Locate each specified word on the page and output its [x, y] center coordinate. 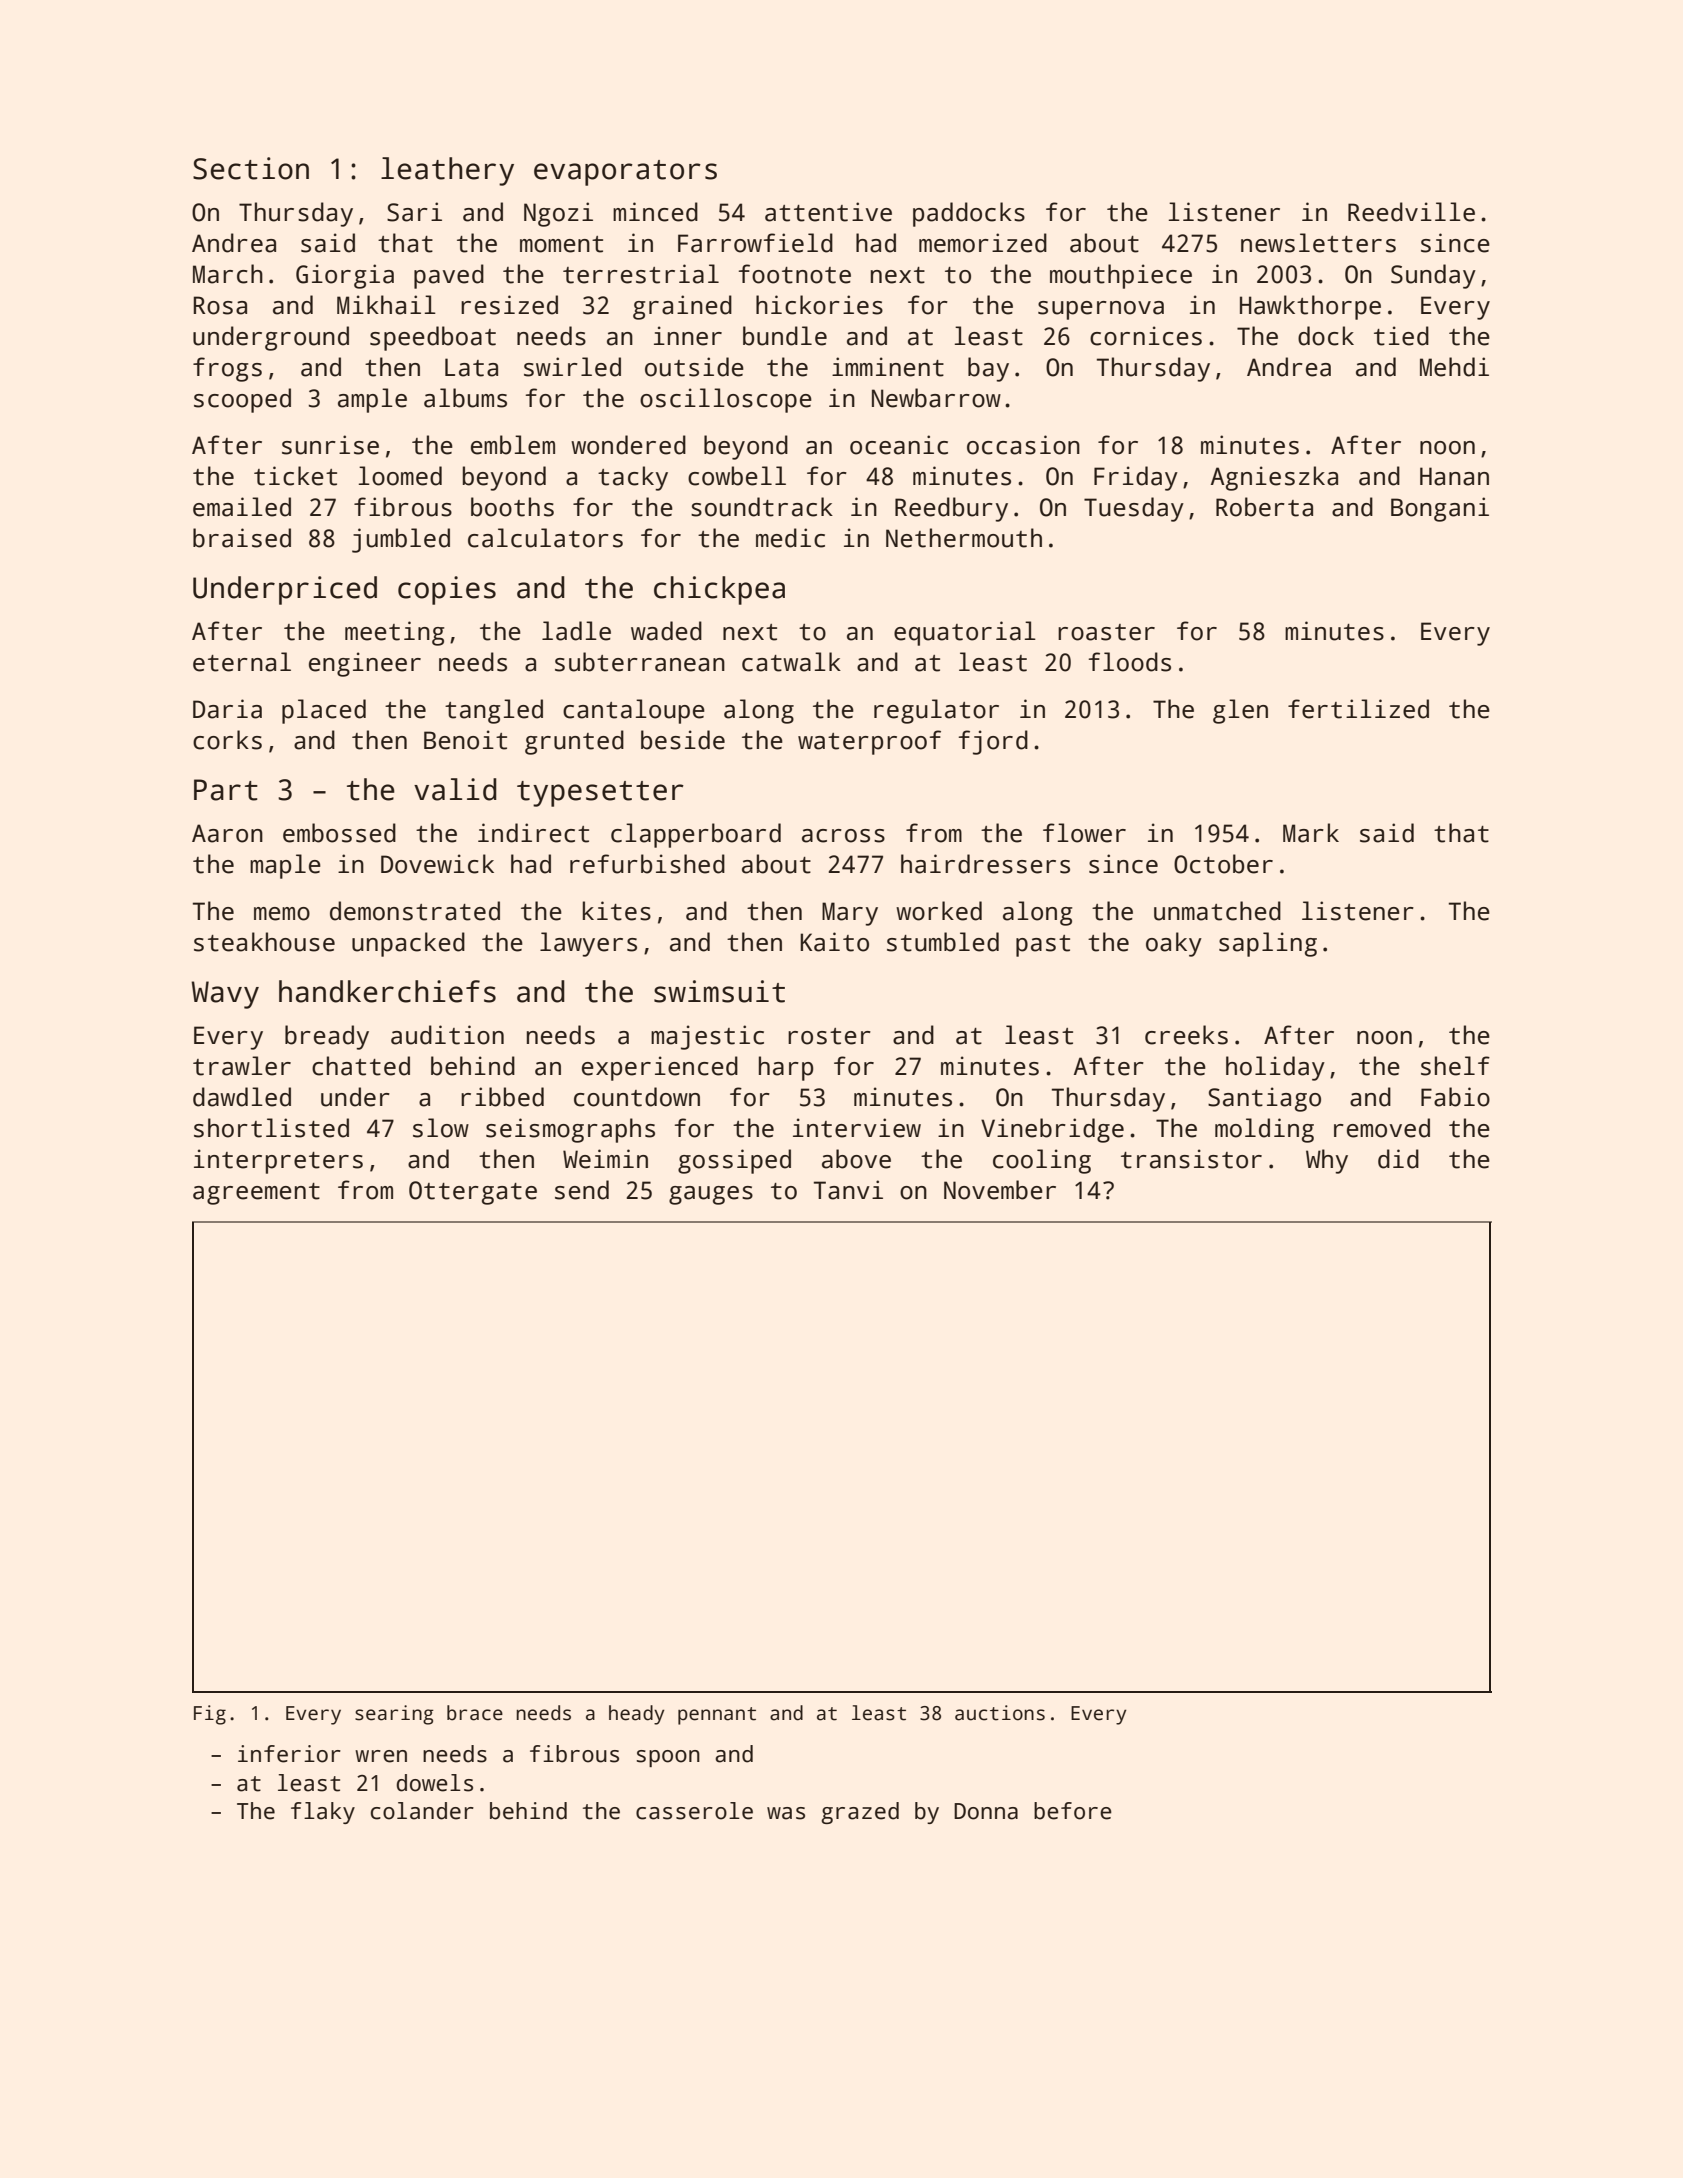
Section [251, 168]
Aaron [227, 833]
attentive [828, 212]
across [843, 836]
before [1073, 1811]
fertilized [1358, 709]
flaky [323, 1813]
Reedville [1411, 212]
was [786, 1813]
